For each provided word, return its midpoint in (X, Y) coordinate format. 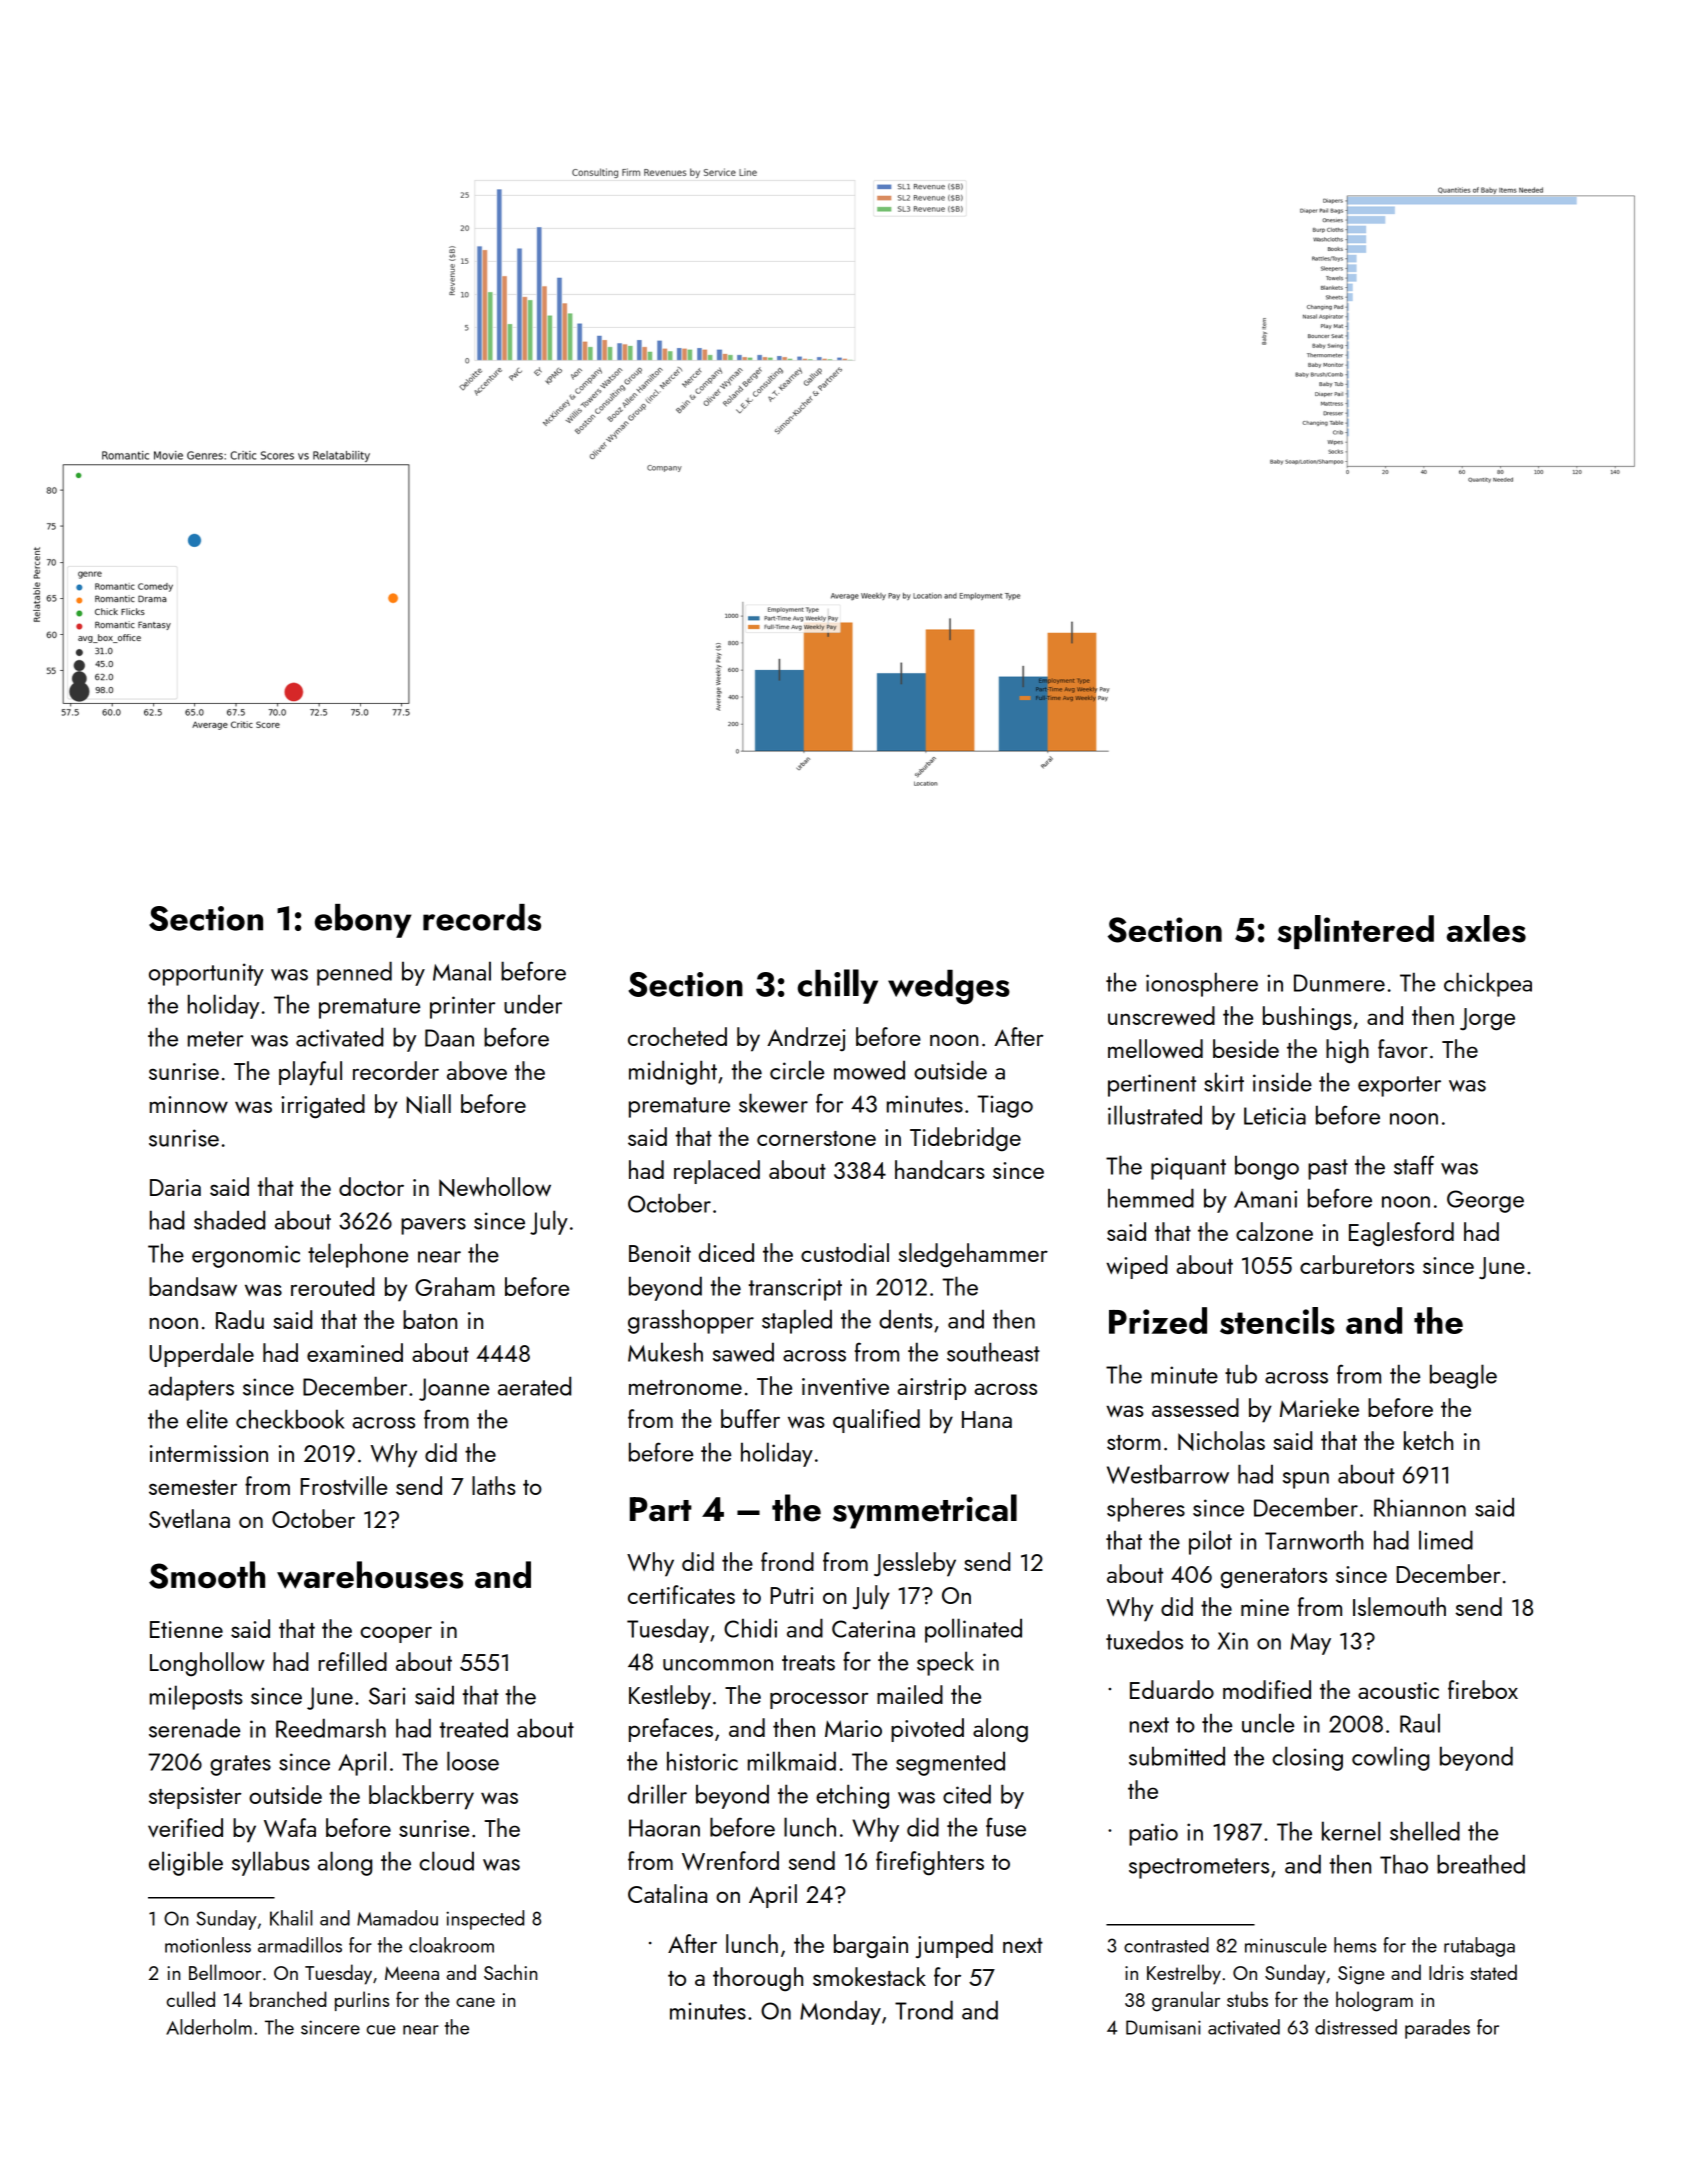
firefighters (930, 1863)
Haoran (664, 1828)
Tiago (1005, 1106)
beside (1246, 1048)
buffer (750, 1418)
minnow (189, 1104)
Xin (1233, 1641)
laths (494, 1485)
